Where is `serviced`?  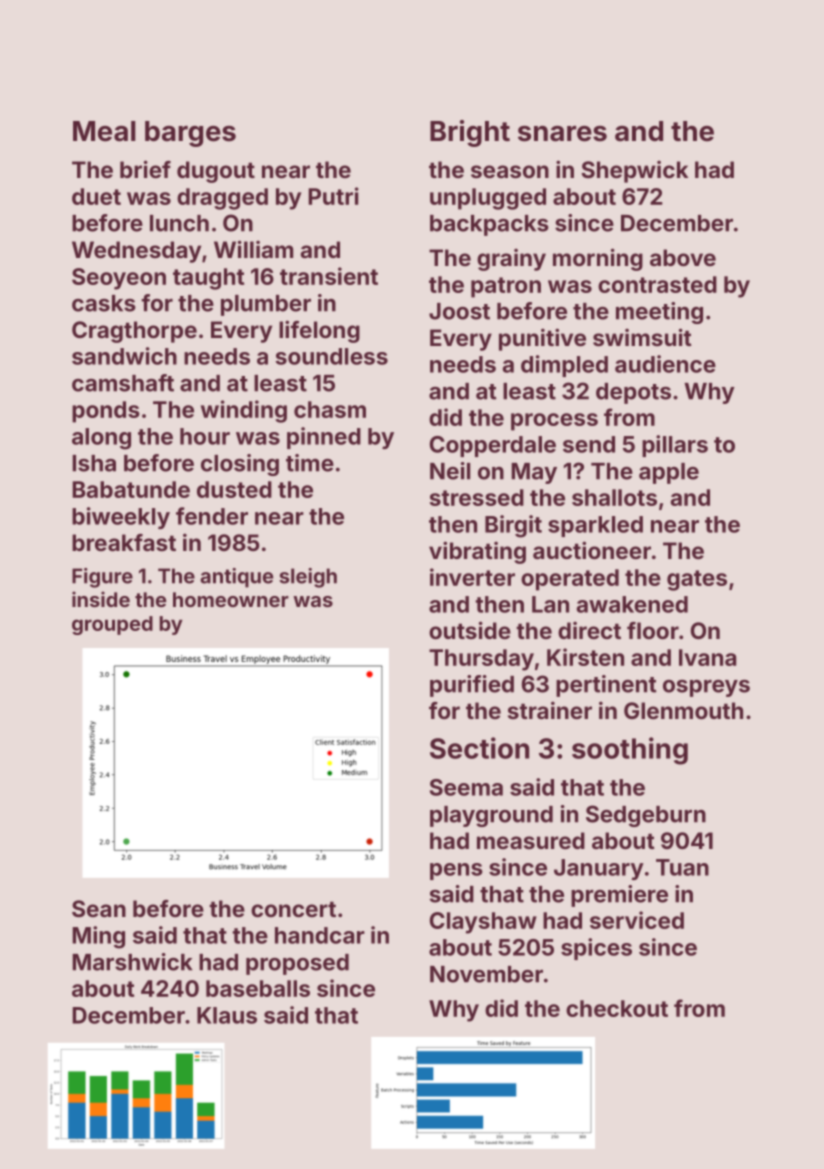 serviced is located at coordinates (637, 920).
